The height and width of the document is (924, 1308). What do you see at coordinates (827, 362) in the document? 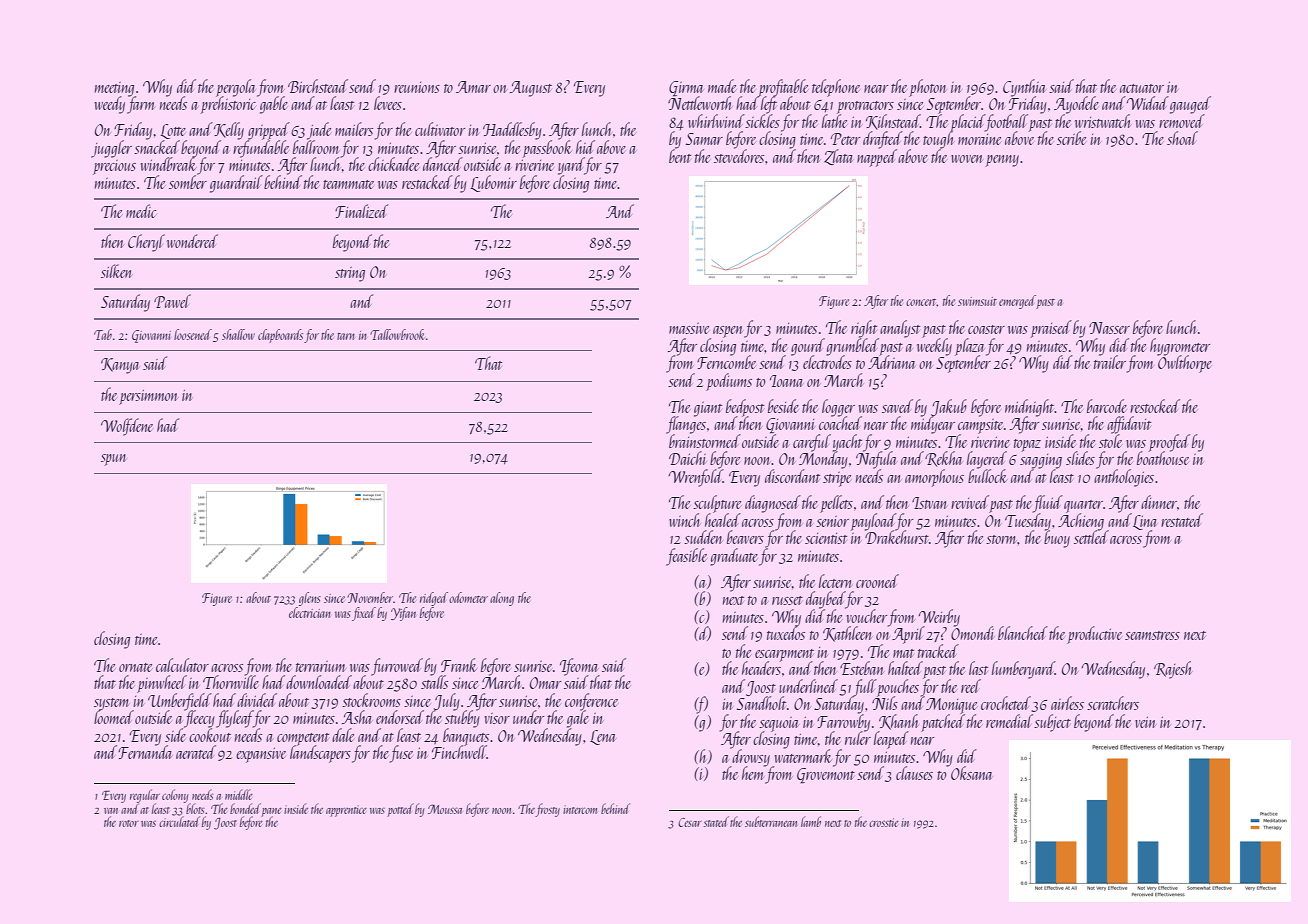
I see `electrodes` at bounding box center [827, 362].
